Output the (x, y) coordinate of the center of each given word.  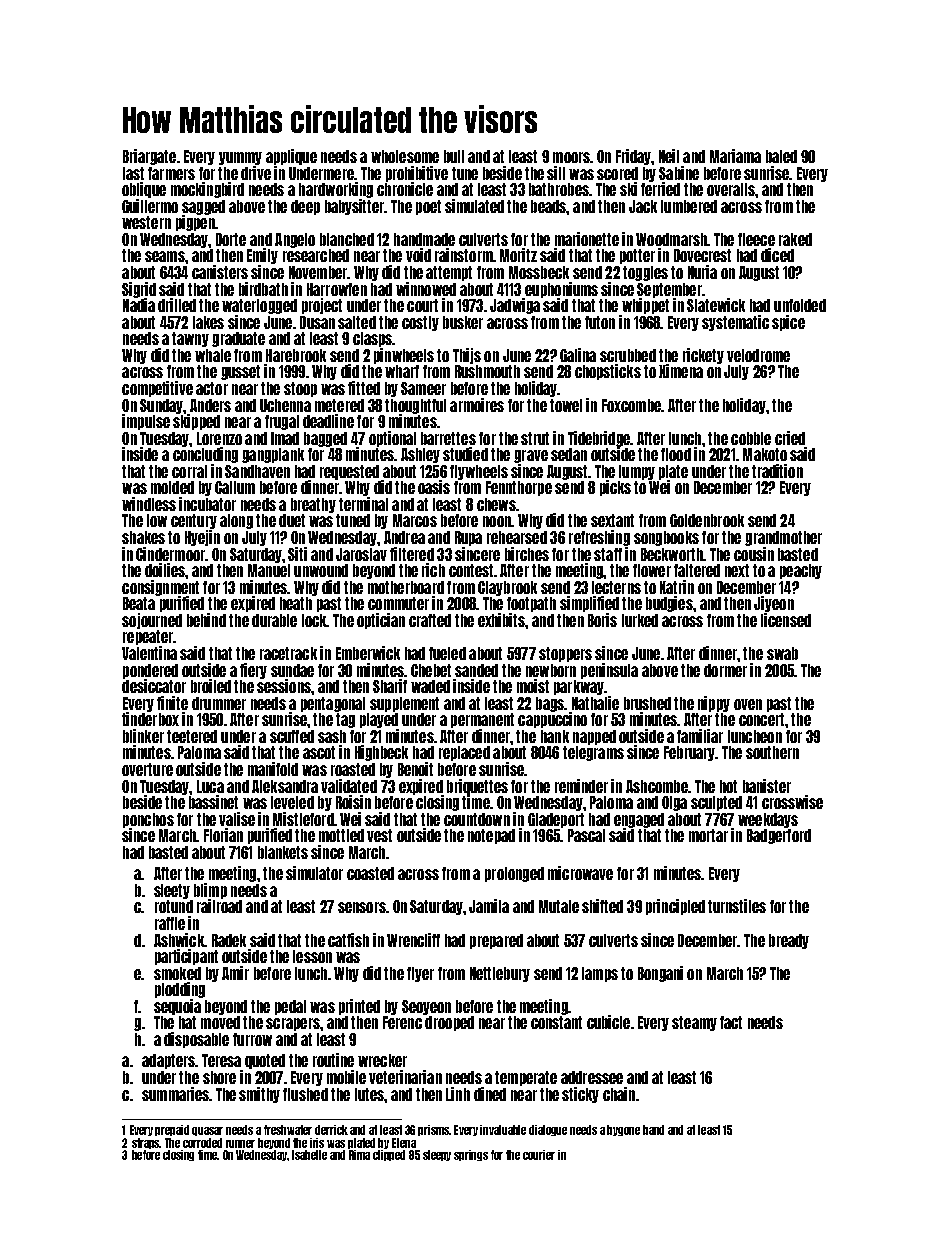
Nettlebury (500, 974)
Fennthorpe (519, 488)
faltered (697, 570)
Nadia (139, 305)
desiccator (154, 686)
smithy (259, 1095)
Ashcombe (657, 786)
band (653, 1130)
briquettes (477, 787)
